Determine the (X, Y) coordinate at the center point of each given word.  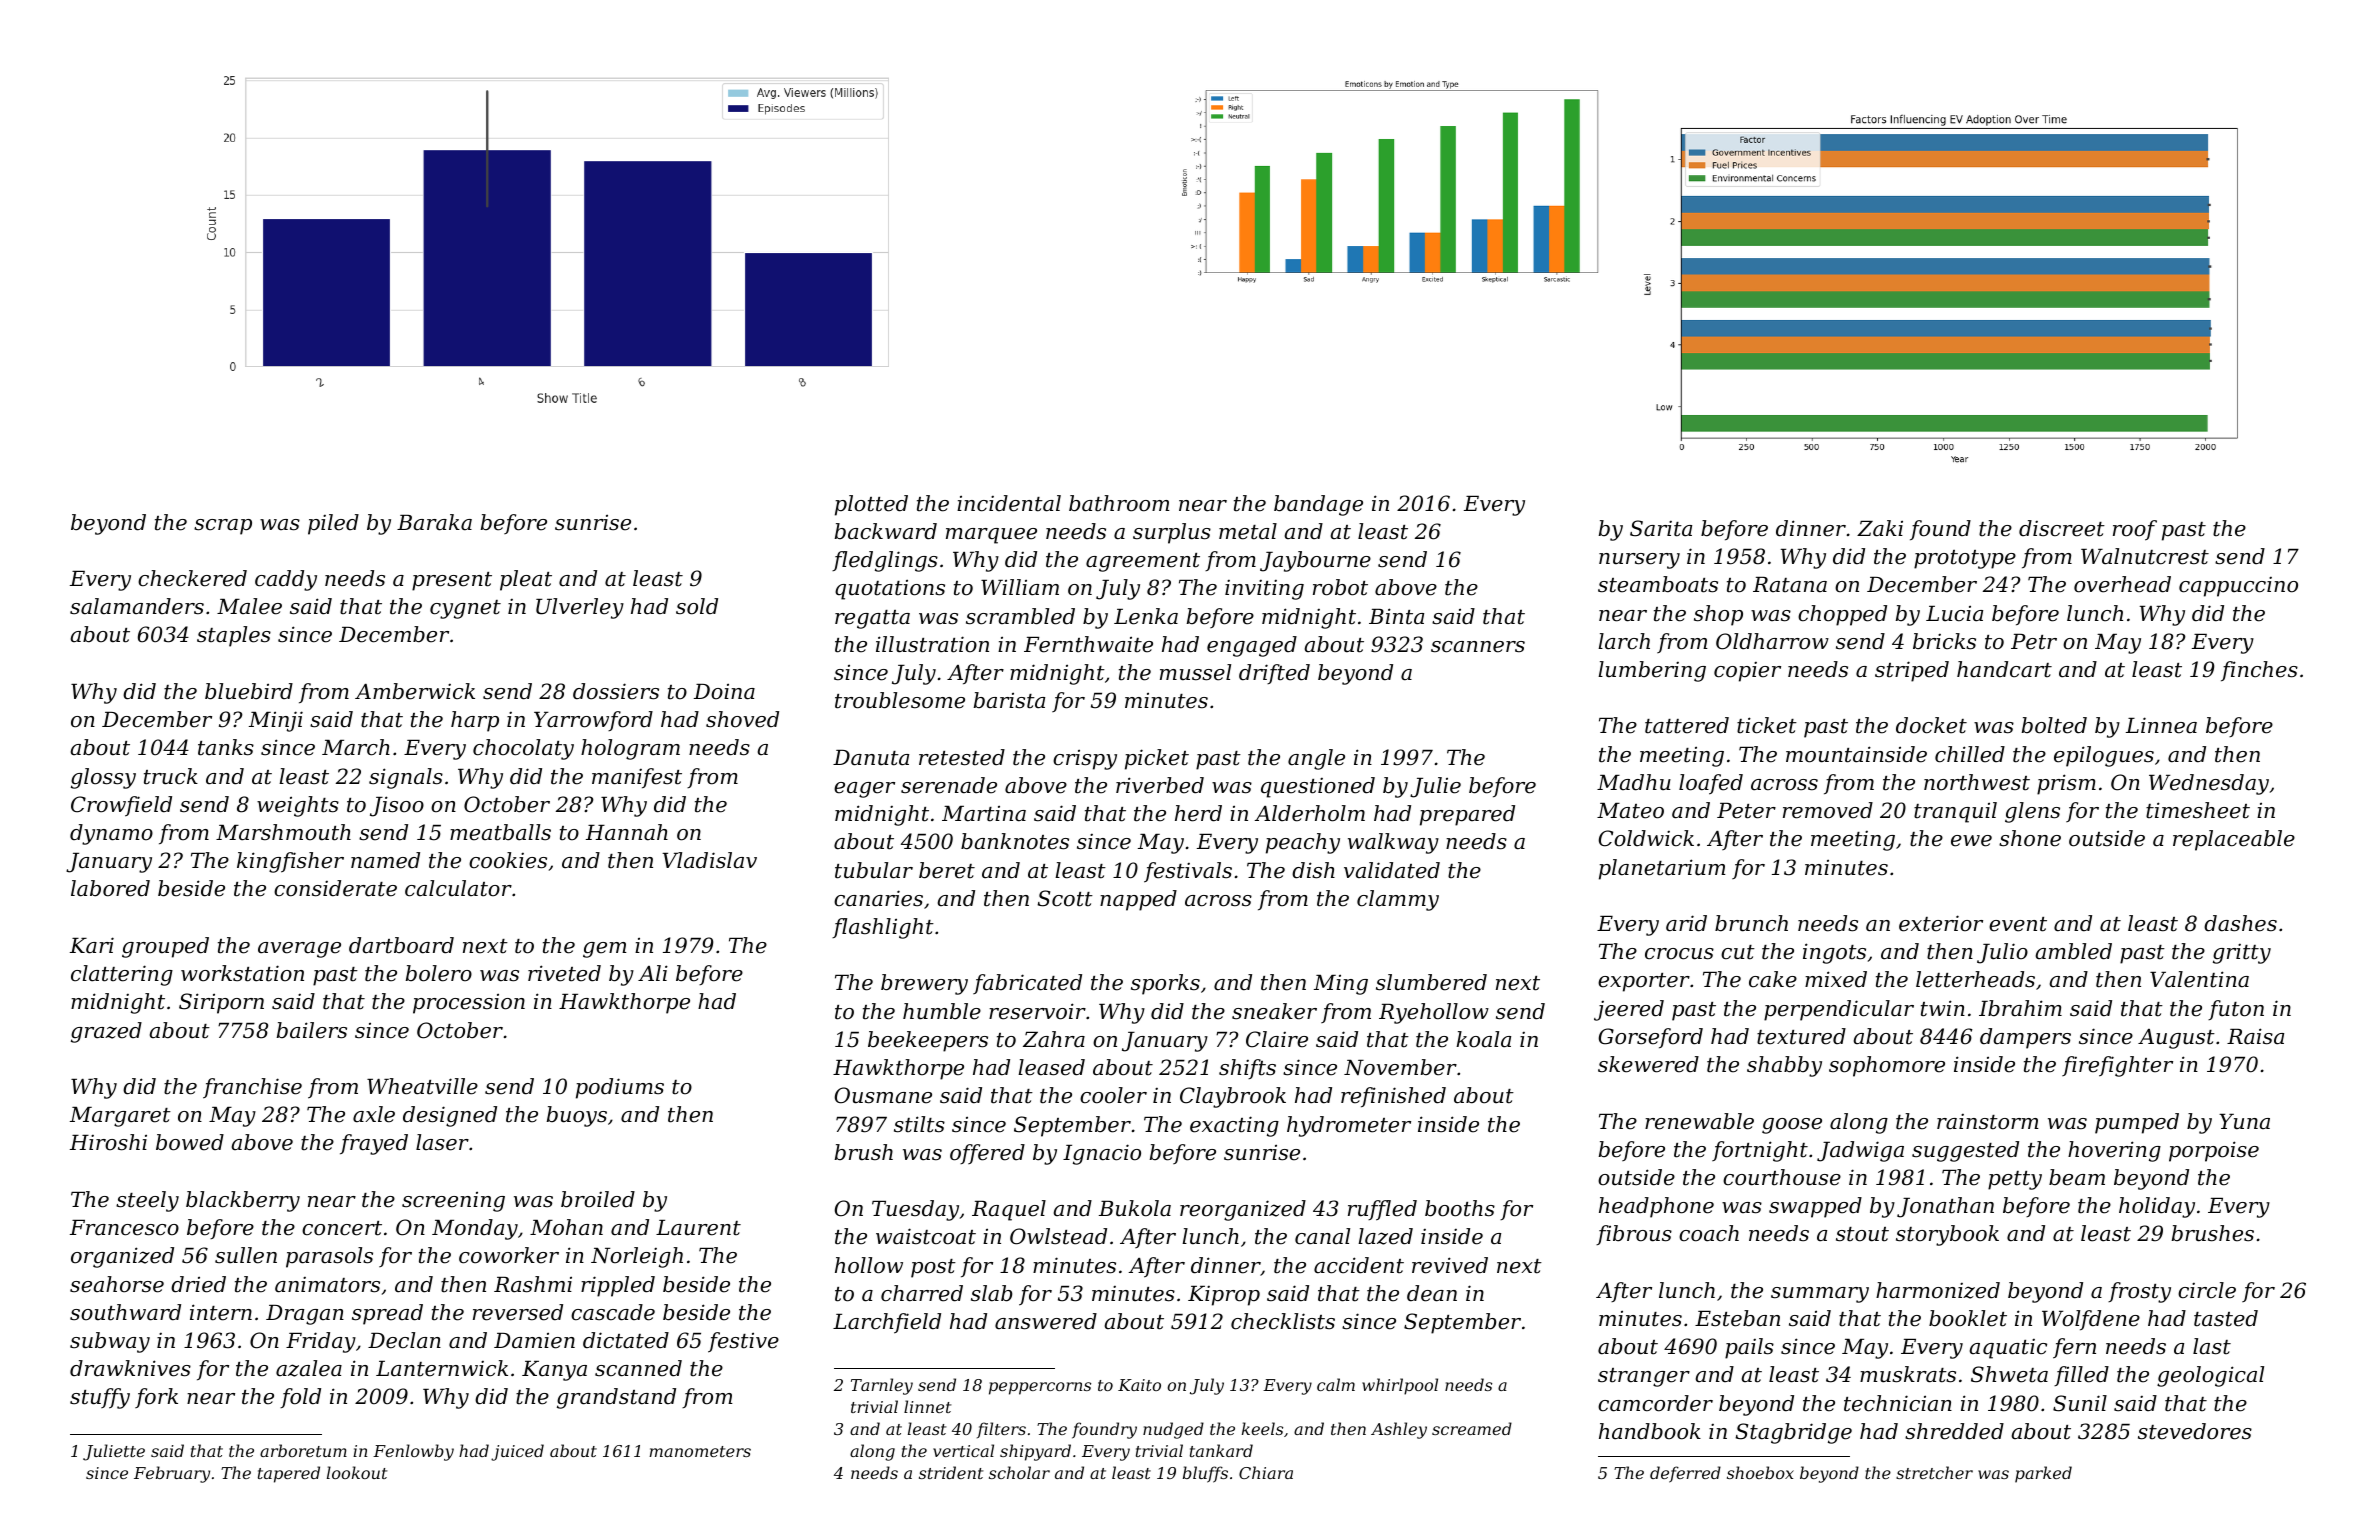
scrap (223, 527)
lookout (357, 1472)
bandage (1318, 505)
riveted (564, 973)
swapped (1815, 1207)
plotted (871, 505)
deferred (1685, 1474)
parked (2043, 1474)
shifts (1247, 1069)
